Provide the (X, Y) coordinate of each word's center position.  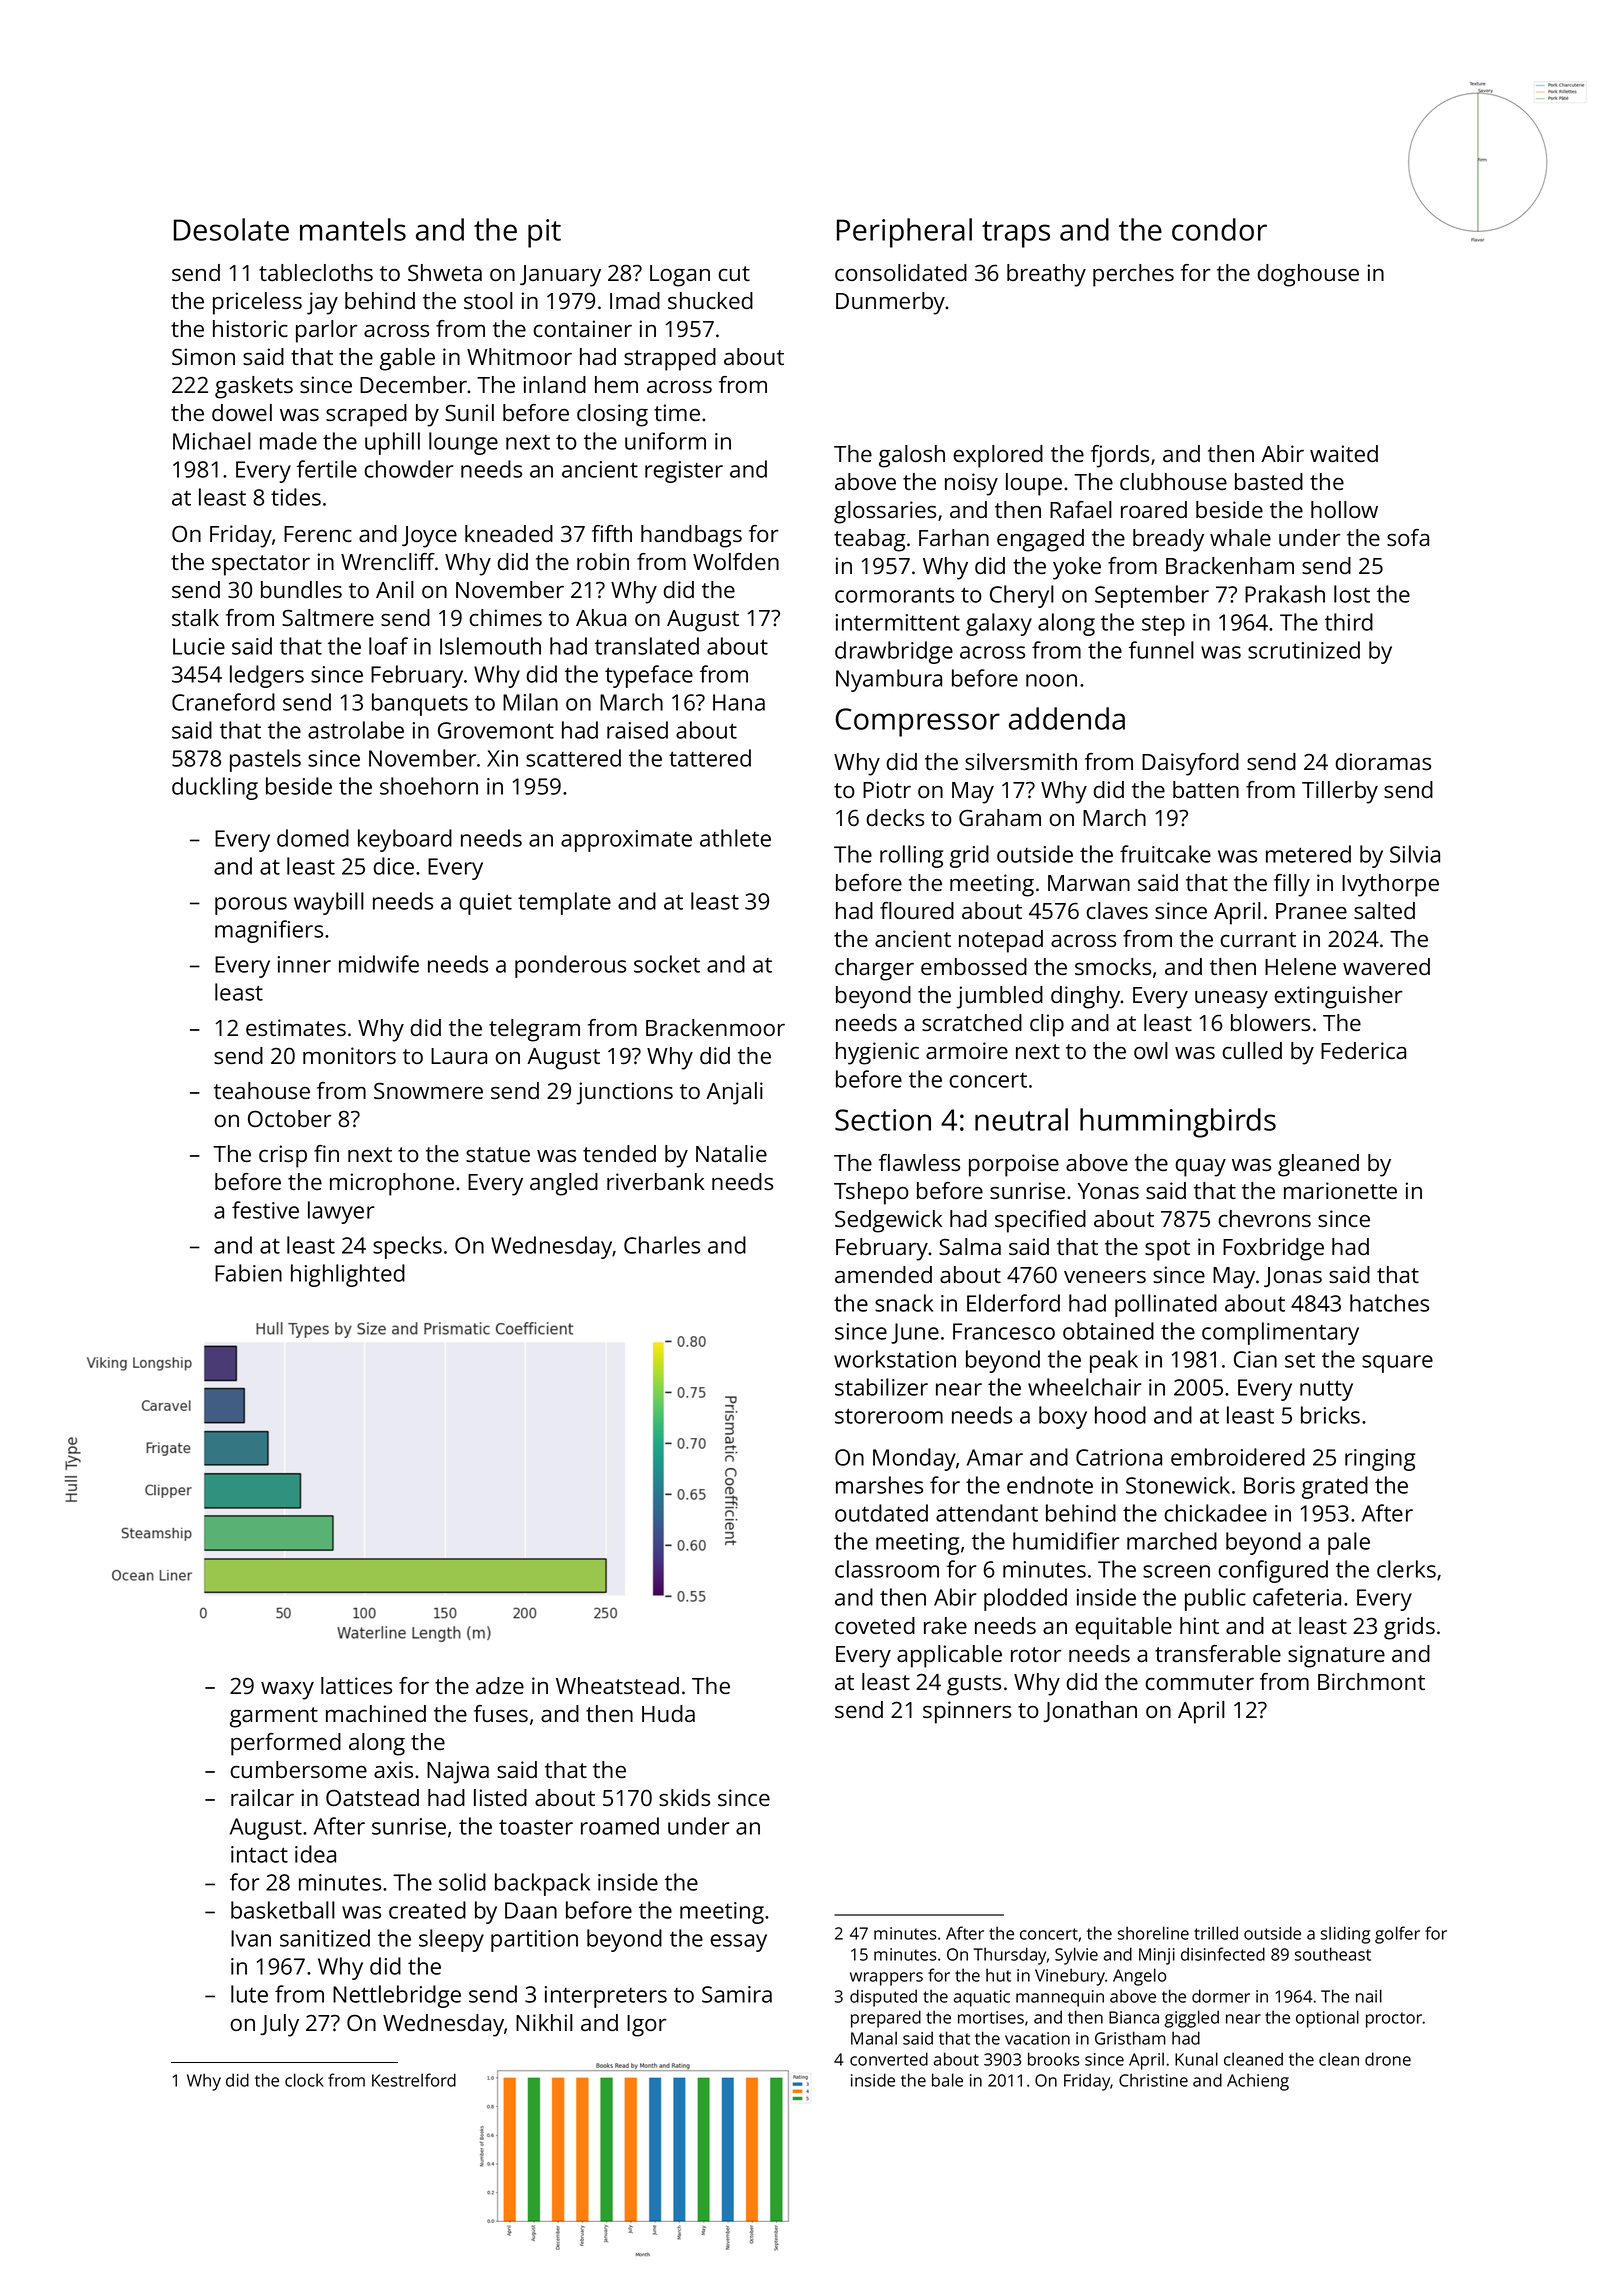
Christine (1153, 2080)
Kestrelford (414, 2080)
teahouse (262, 1090)
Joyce (429, 537)
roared (1154, 509)
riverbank (655, 1181)
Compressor (918, 722)
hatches (1389, 1303)
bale (947, 2080)
